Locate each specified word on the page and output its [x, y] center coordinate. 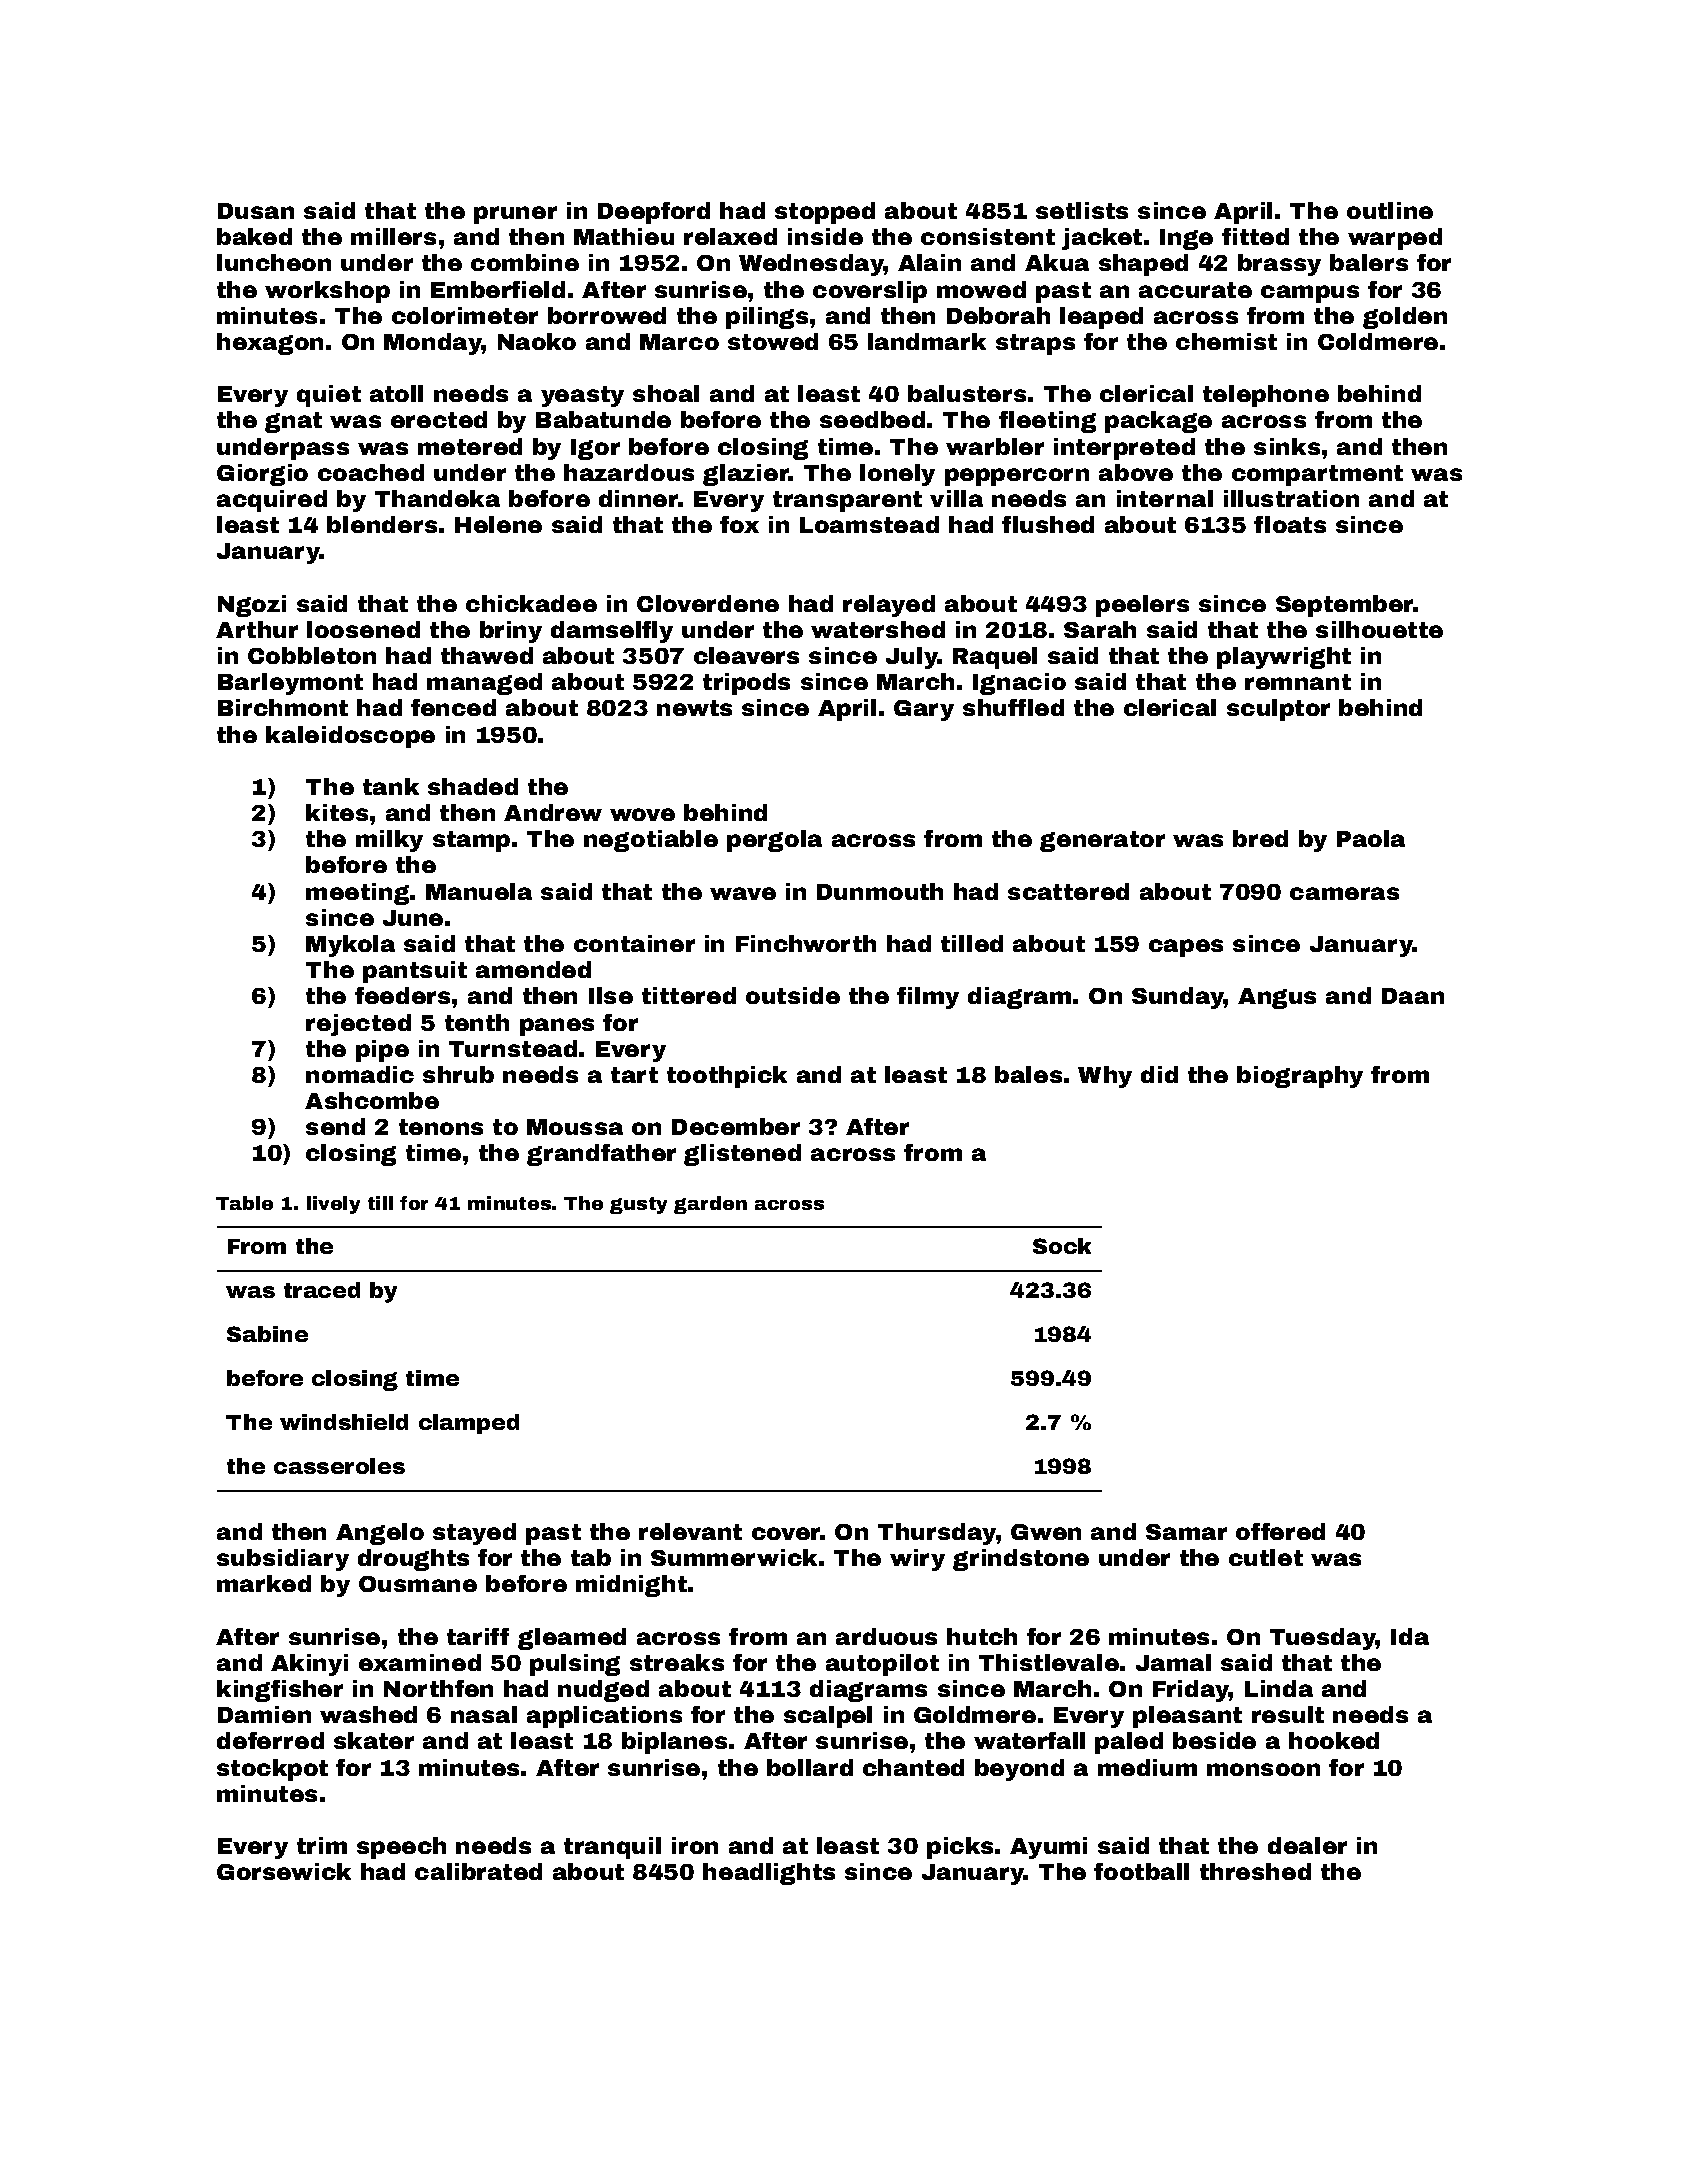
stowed [773, 341]
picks [960, 1848]
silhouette [1379, 629]
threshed [1255, 1871]
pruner [515, 215]
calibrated [478, 1871]
